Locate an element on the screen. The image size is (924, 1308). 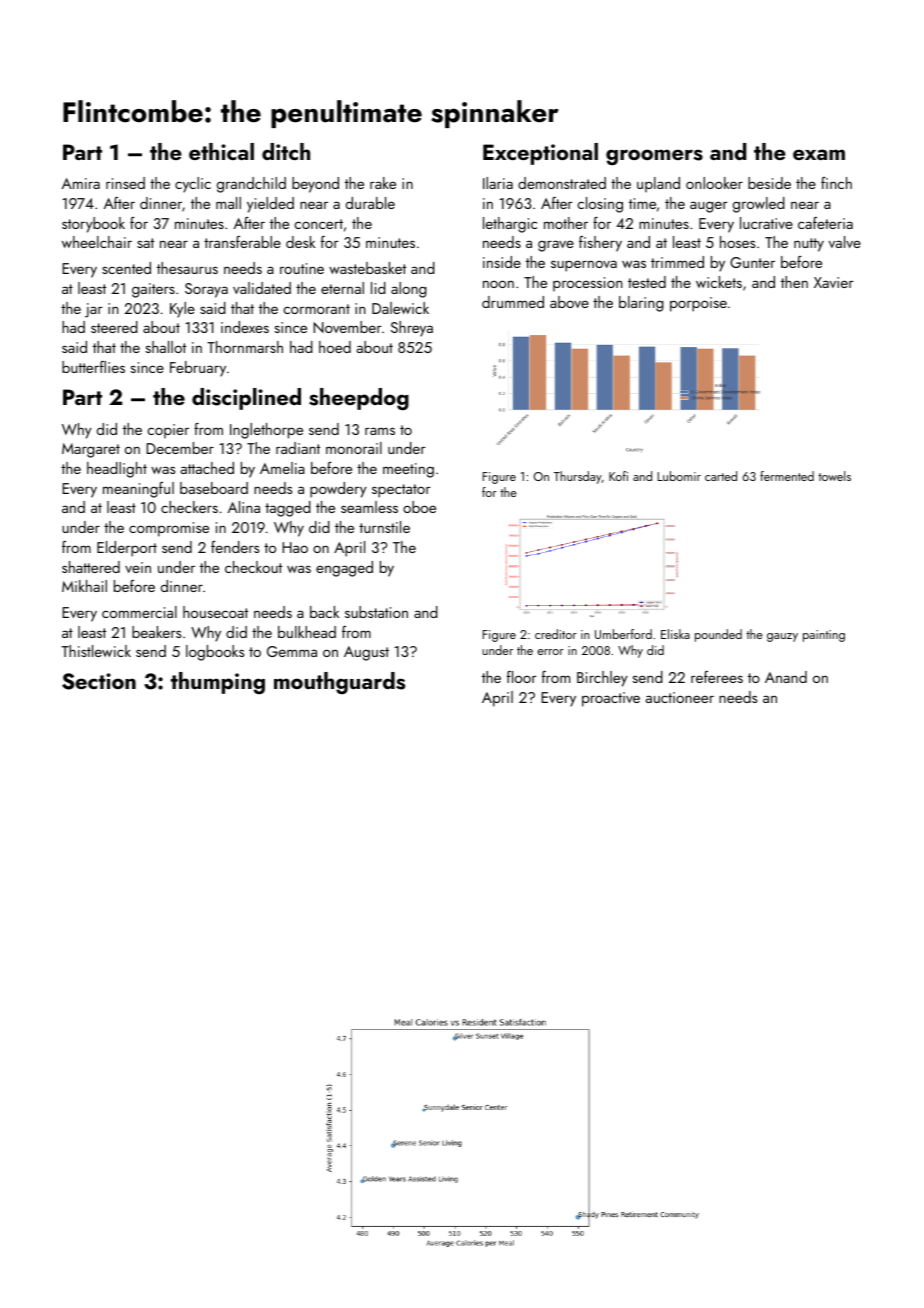
trimmed is located at coordinates (677, 262).
